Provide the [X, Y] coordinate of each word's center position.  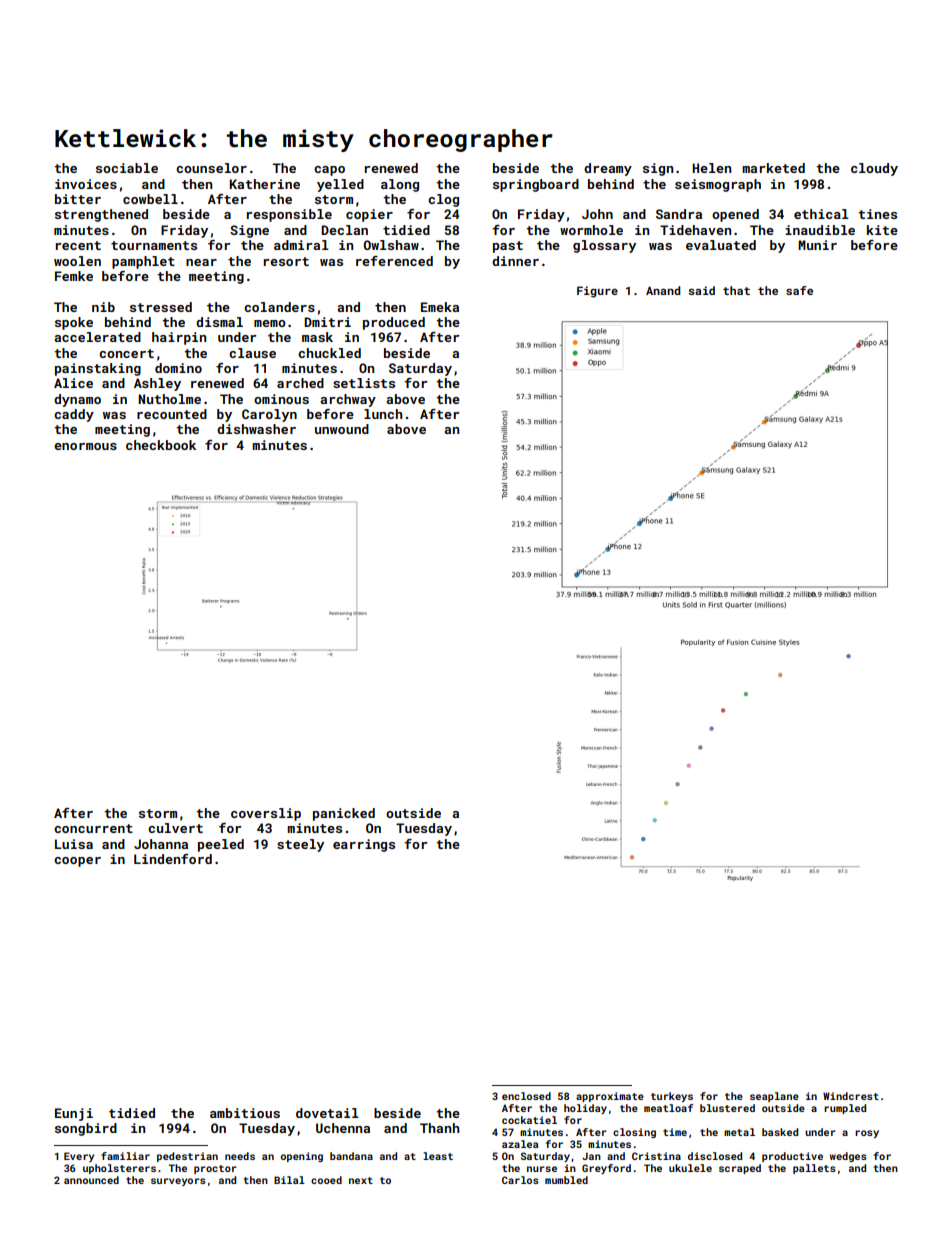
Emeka [440, 307]
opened [735, 215]
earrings [364, 845]
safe [799, 290]
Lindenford [173, 859]
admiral [301, 245]
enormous [85, 446]
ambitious [245, 1113]
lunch [383, 414]
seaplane [774, 1097]
